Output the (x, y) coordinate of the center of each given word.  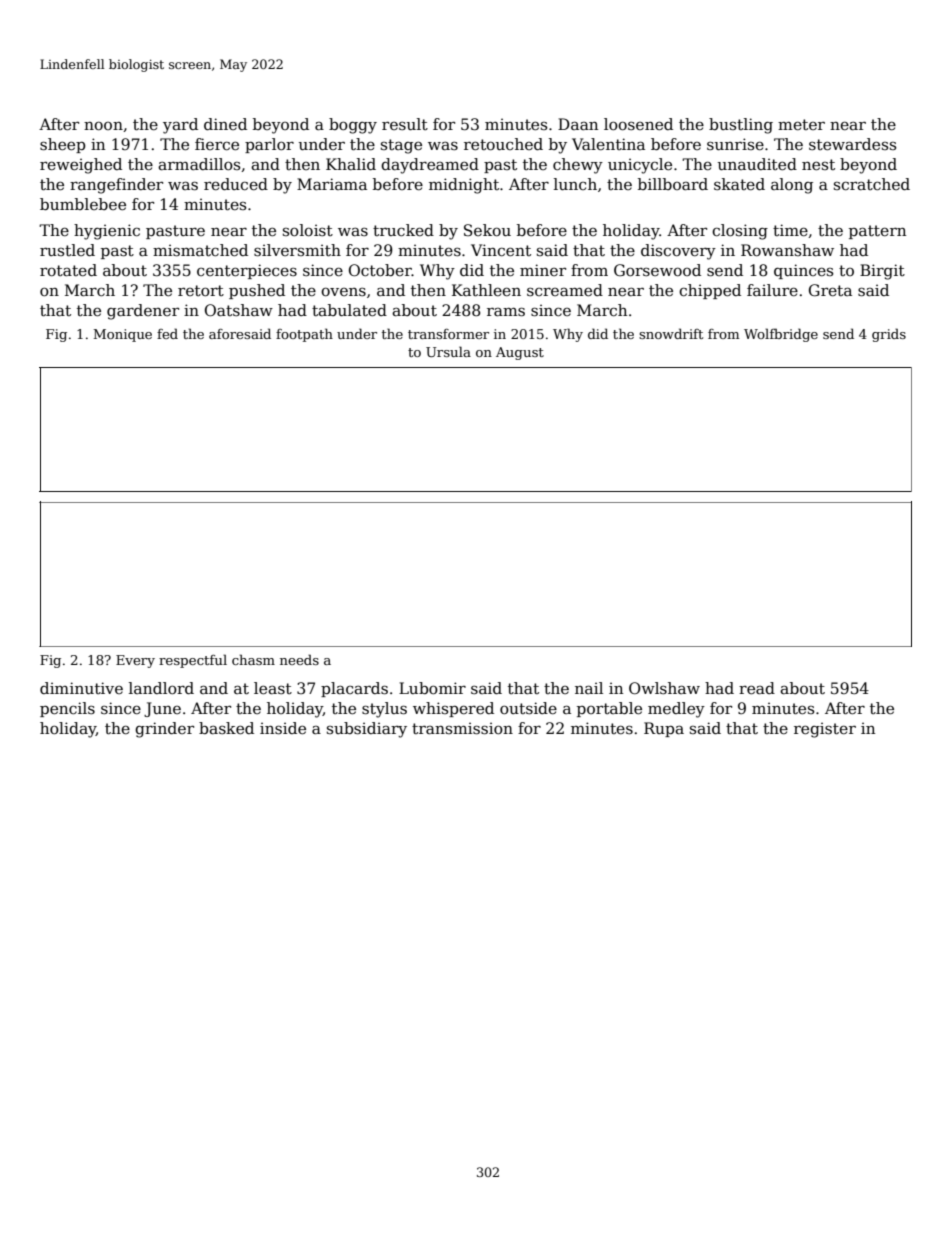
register (825, 730)
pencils (67, 709)
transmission (462, 728)
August (520, 353)
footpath (304, 335)
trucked (403, 230)
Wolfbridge (781, 335)
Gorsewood (657, 270)
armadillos (199, 164)
